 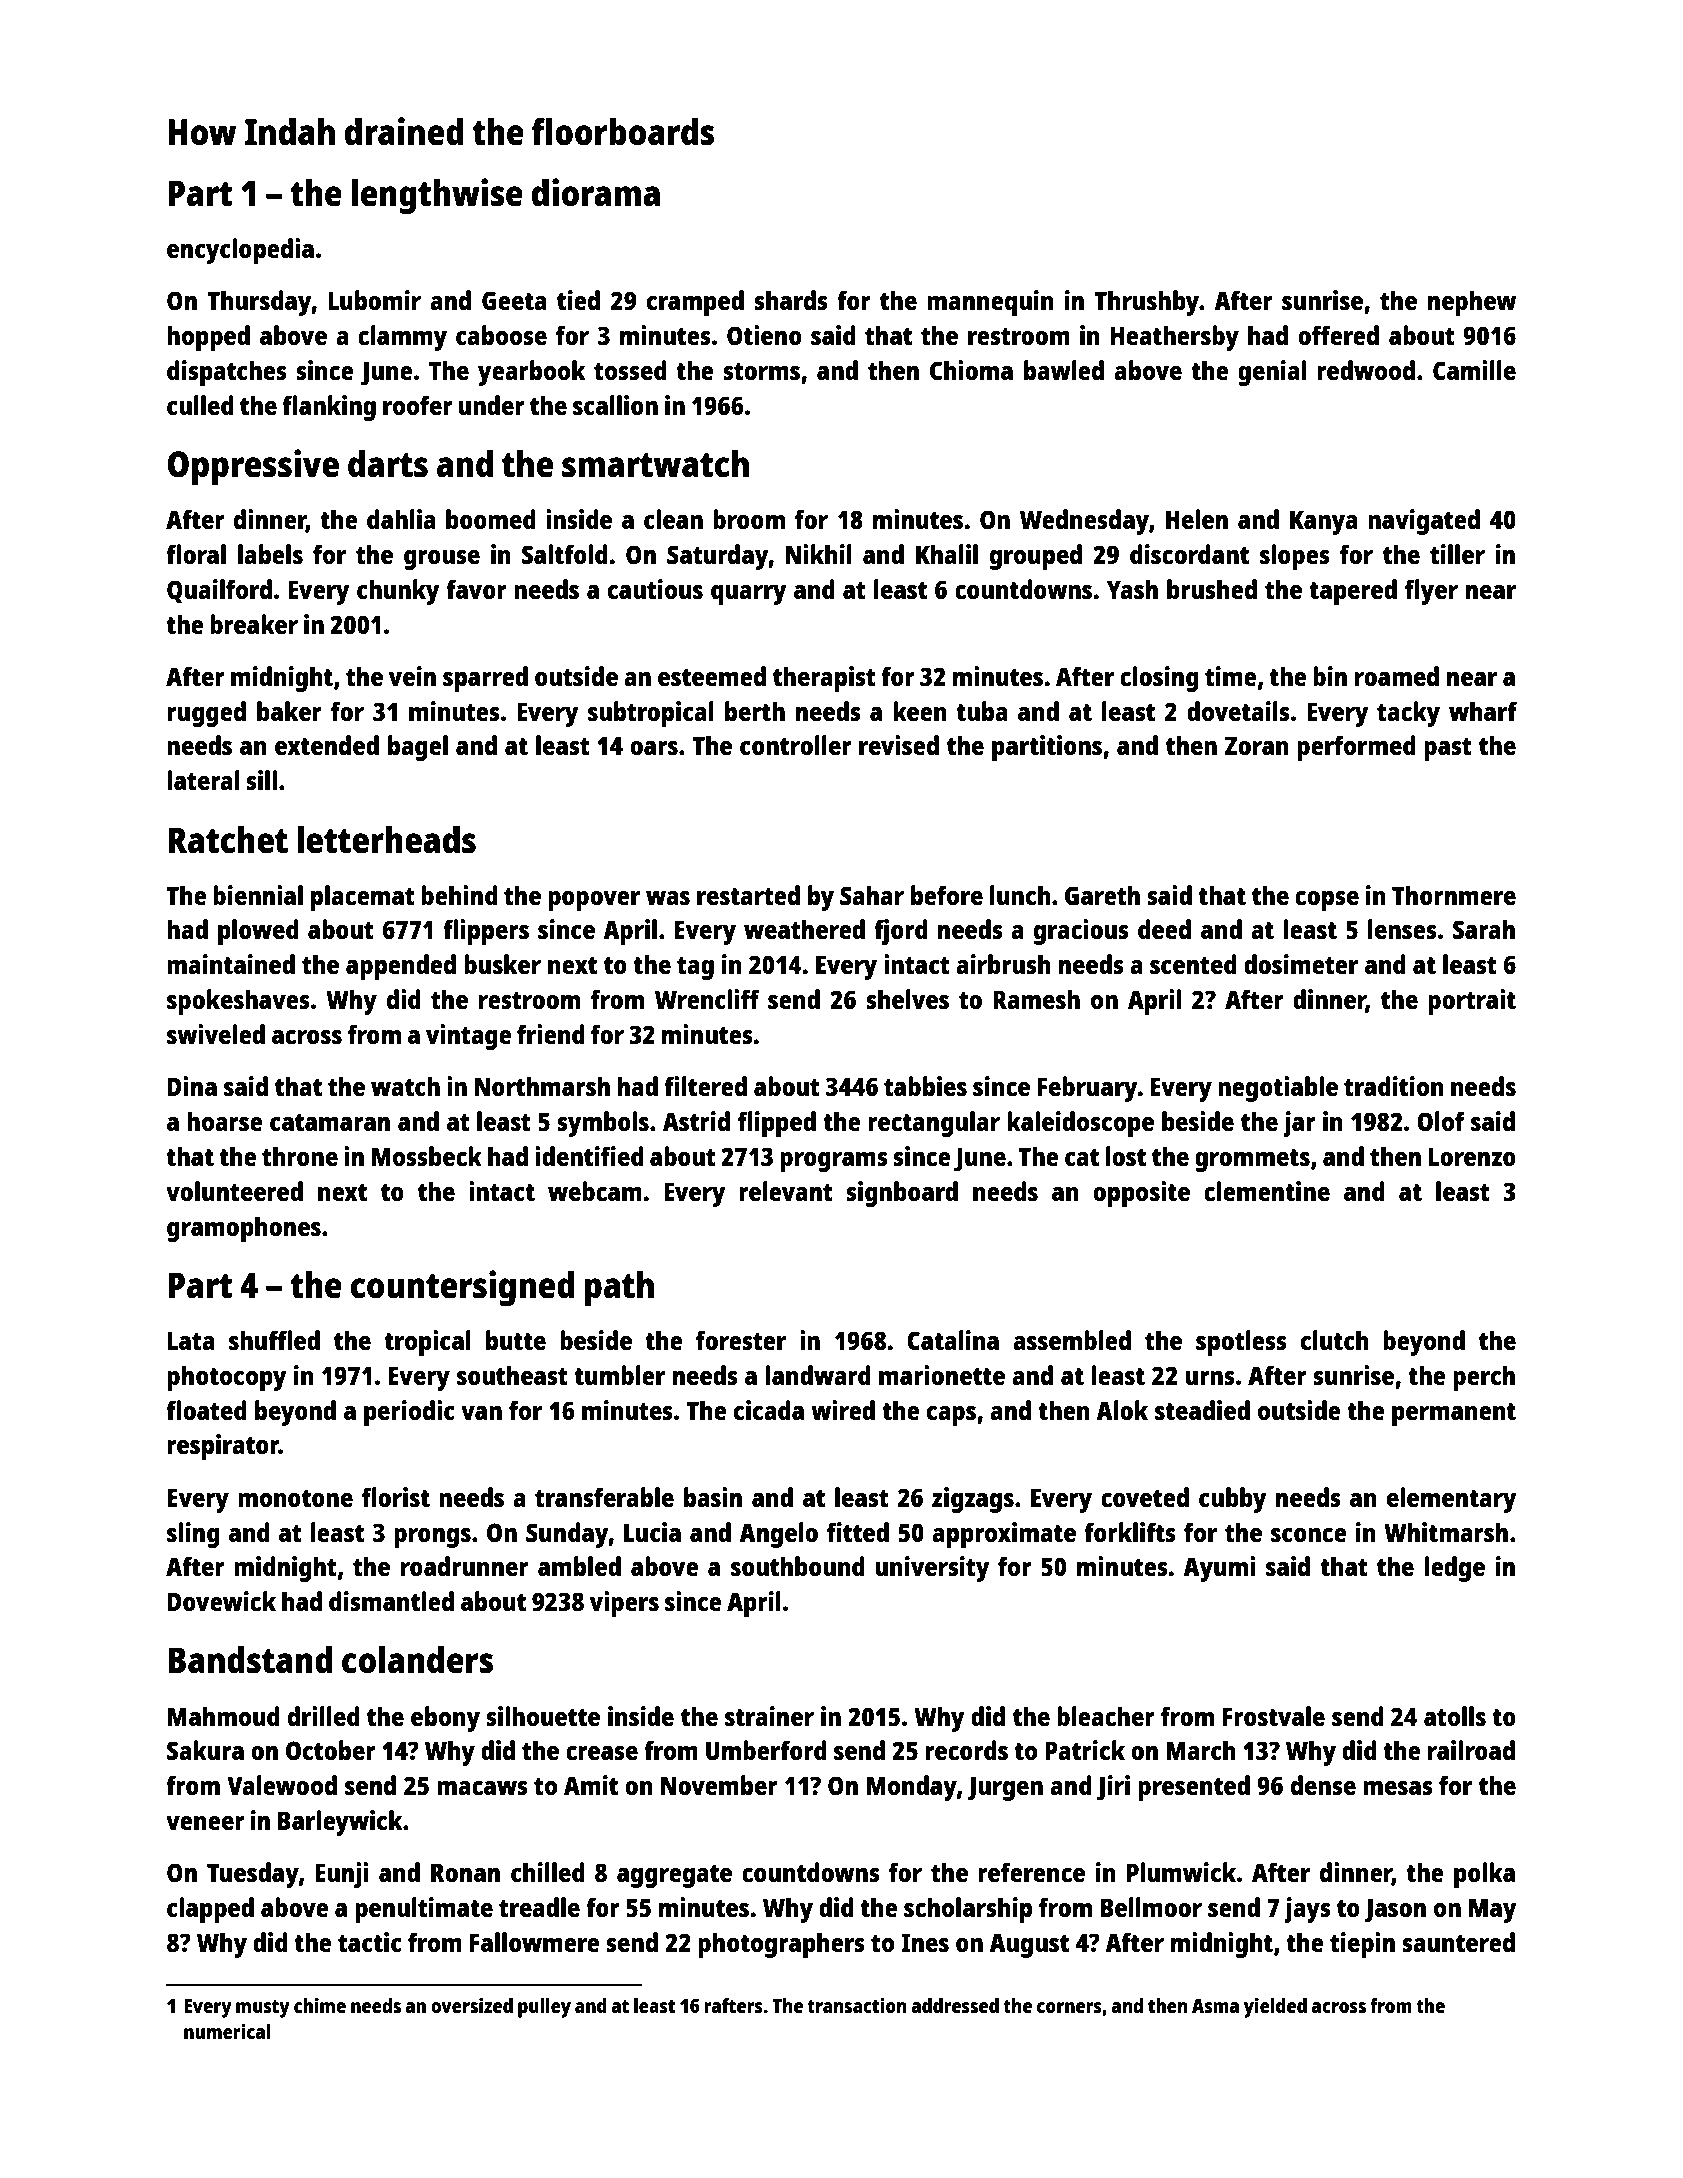 What do you see at coordinates (947, 554) in the image?
I see `Khalil` at bounding box center [947, 554].
